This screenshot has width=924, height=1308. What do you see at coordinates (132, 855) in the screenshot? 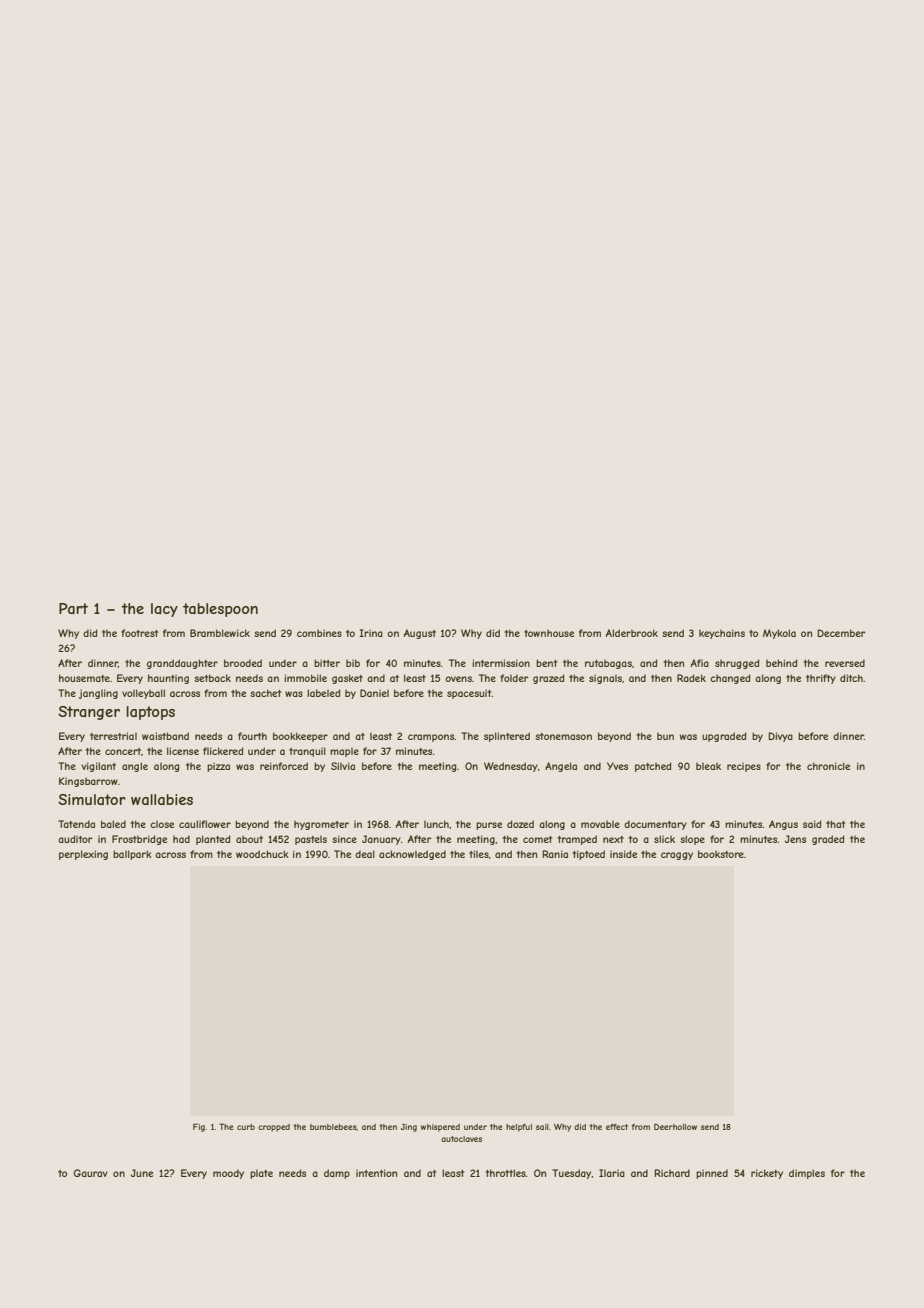
I see `ballpark` at bounding box center [132, 855].
